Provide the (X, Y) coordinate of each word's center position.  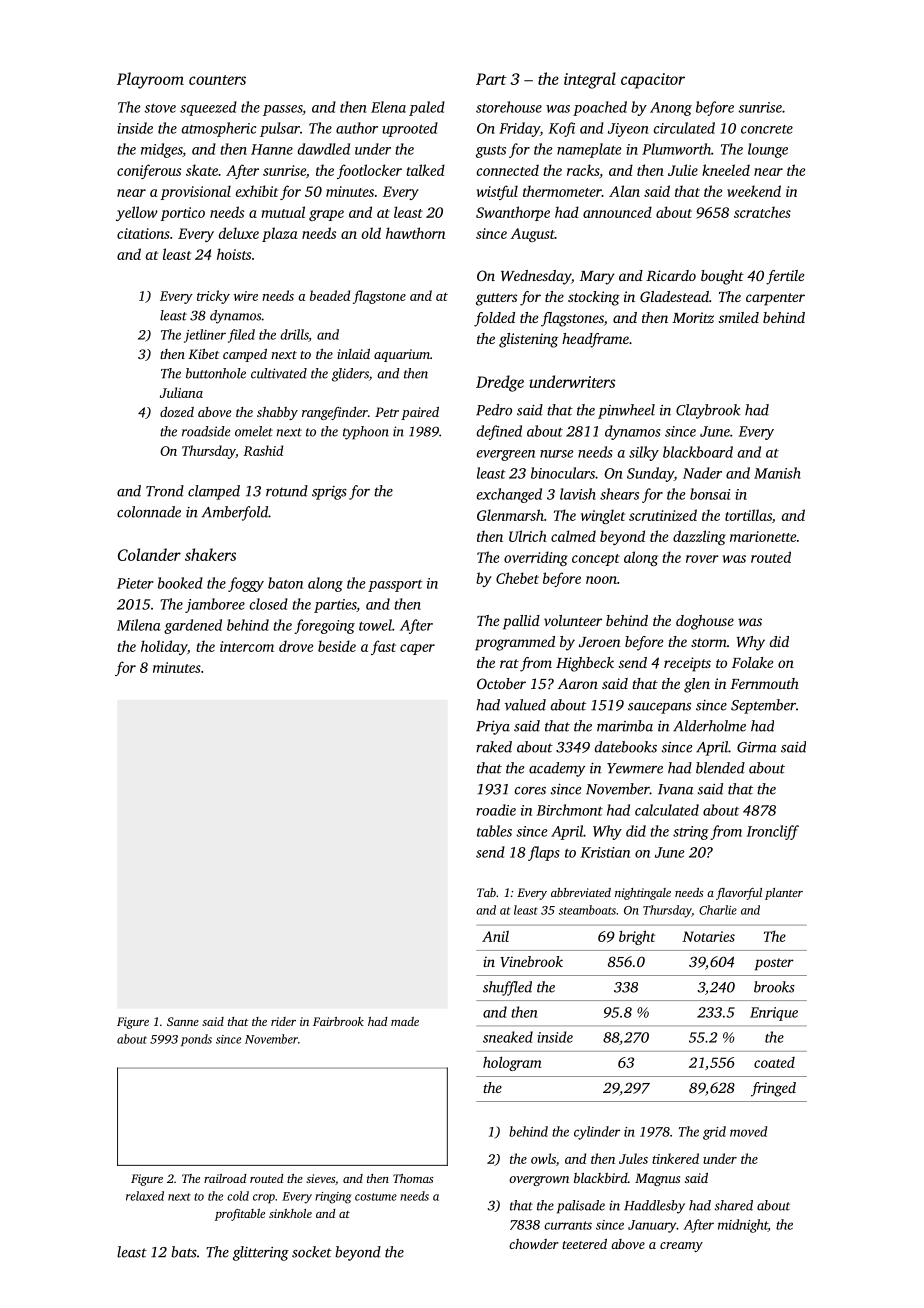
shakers (210, 554)
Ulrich (528, 536)
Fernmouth (764, 683)
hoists (234, 254)
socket (312, 1252)
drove (296, 646)
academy (557, 769)
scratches (762, 212)
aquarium (402, 355)
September (763, 706)
